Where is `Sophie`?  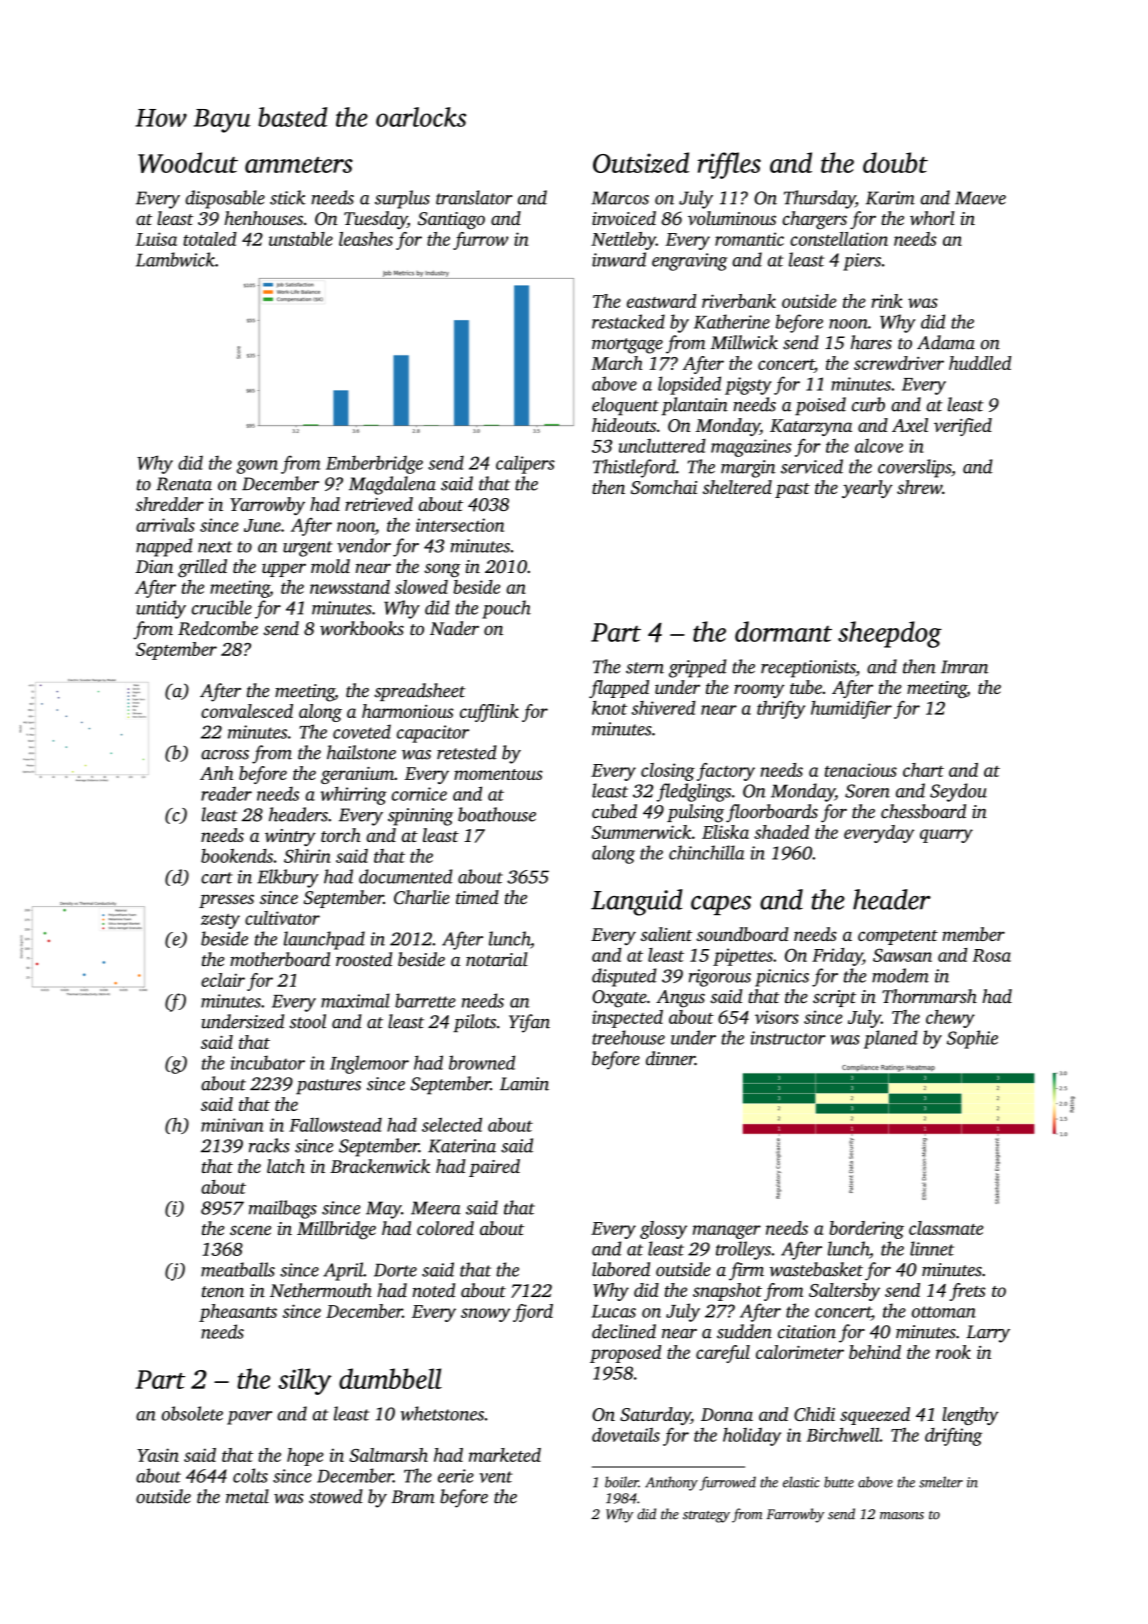
Sophie is located at coordinates (972, 1039).
